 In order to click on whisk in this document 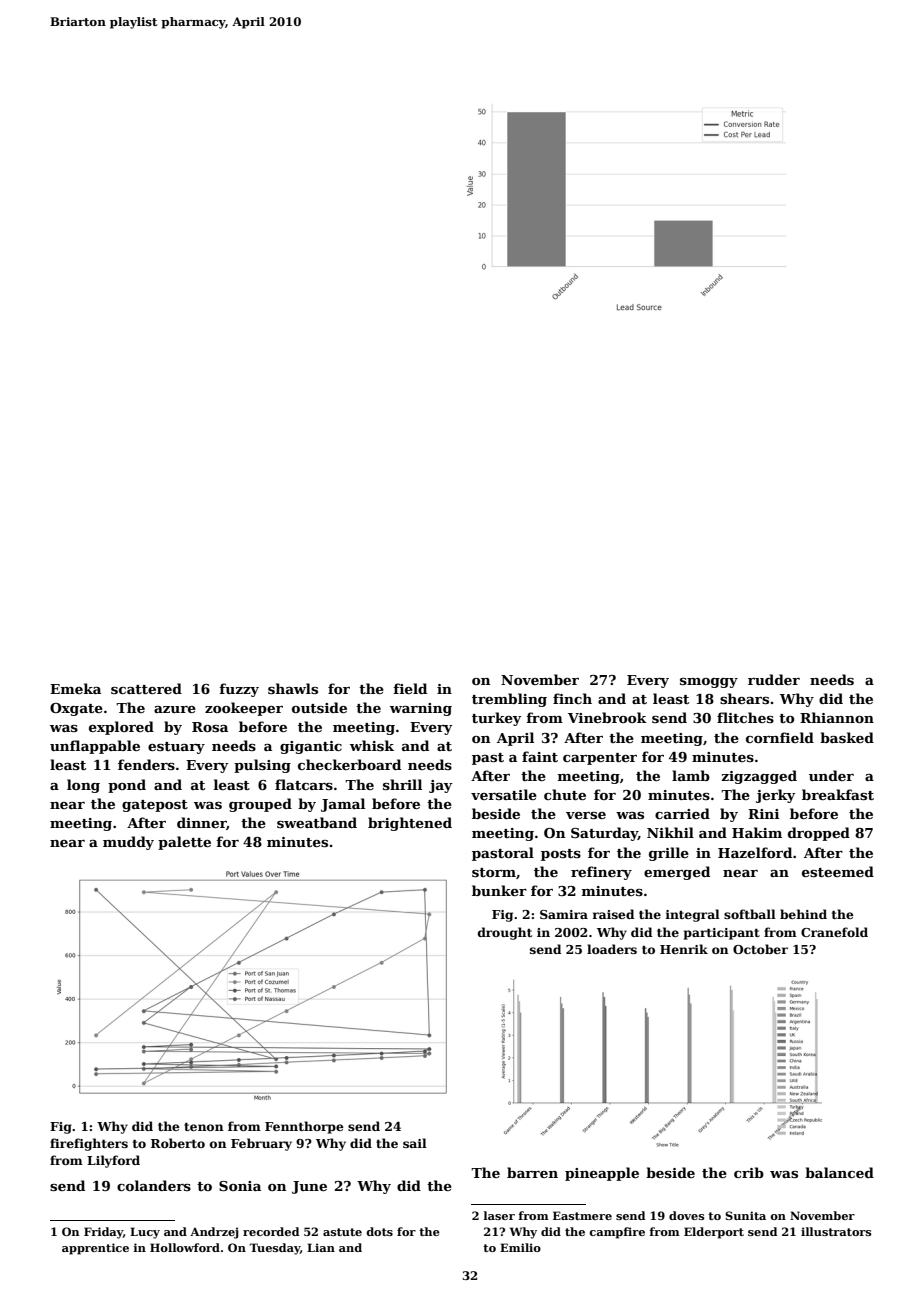, I will do `click(372, 745)`.
